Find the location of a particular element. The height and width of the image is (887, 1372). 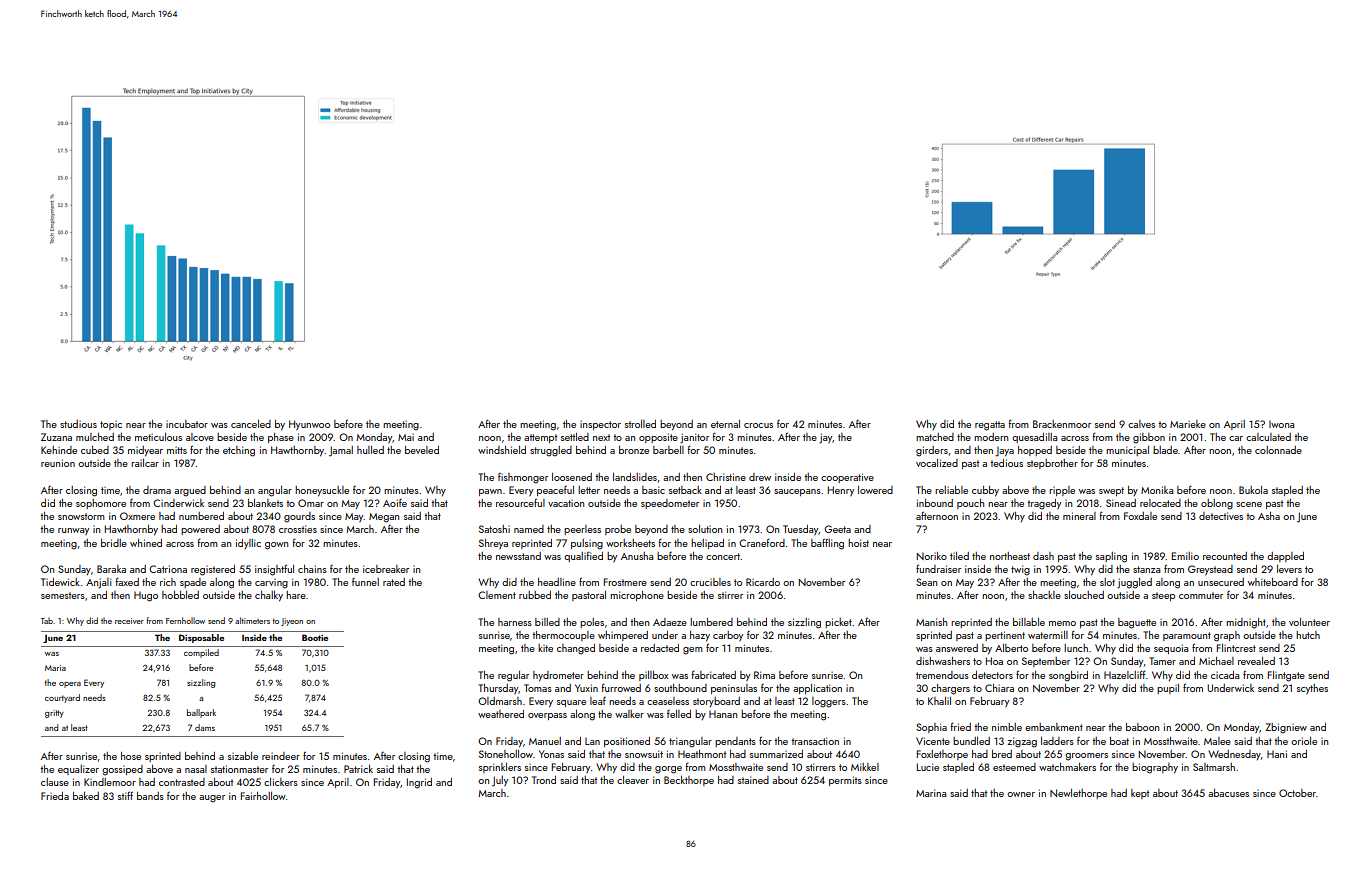

Megan is located at coordinates (384, 518).
